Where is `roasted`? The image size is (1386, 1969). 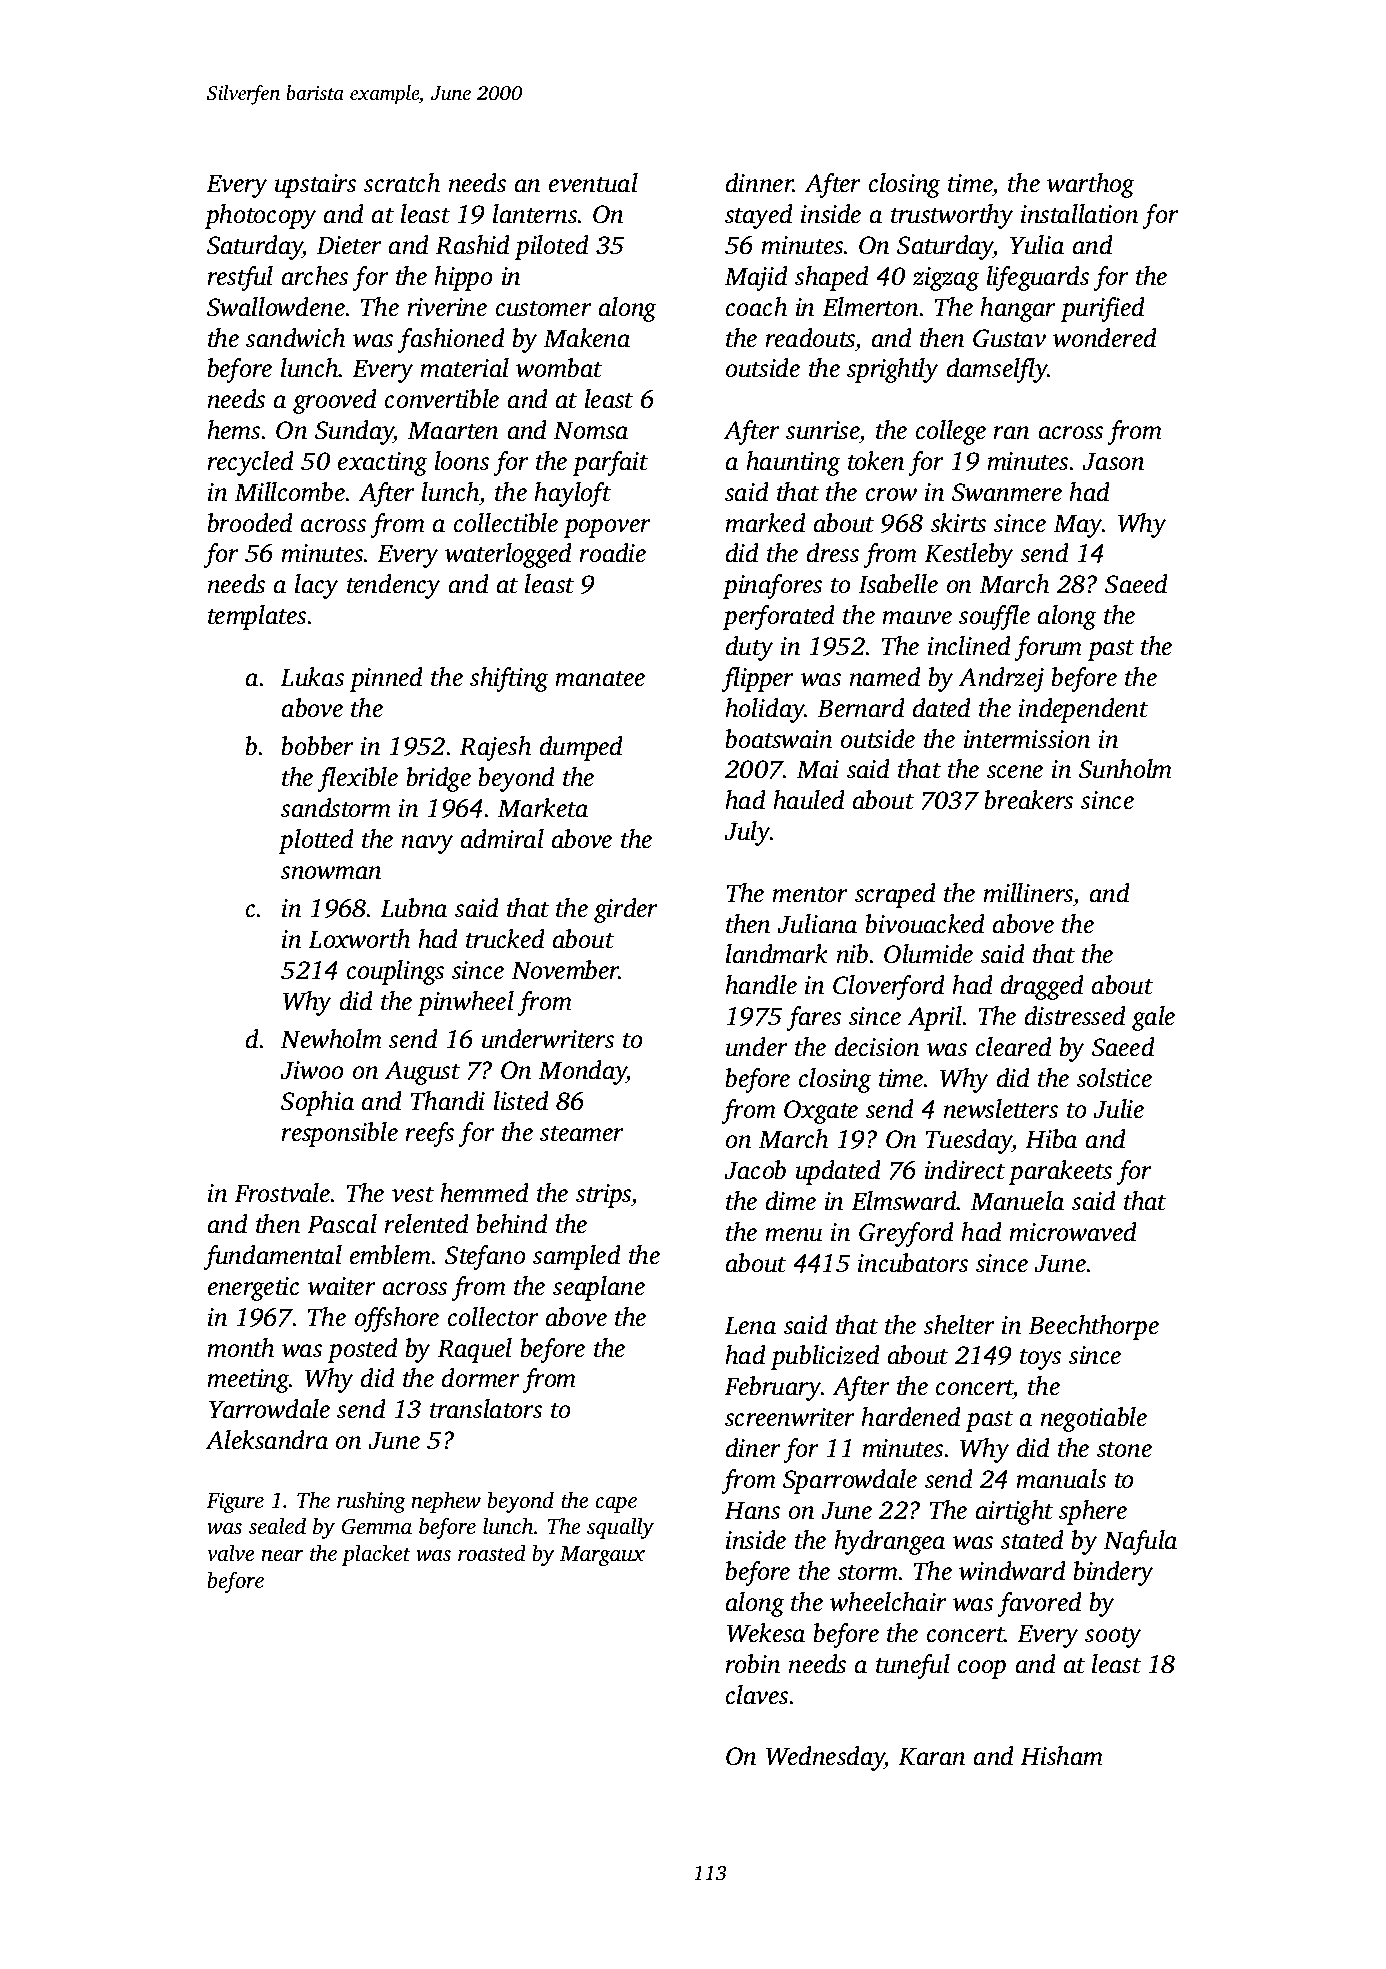
roasted is located at coordinates (492, 1552).
